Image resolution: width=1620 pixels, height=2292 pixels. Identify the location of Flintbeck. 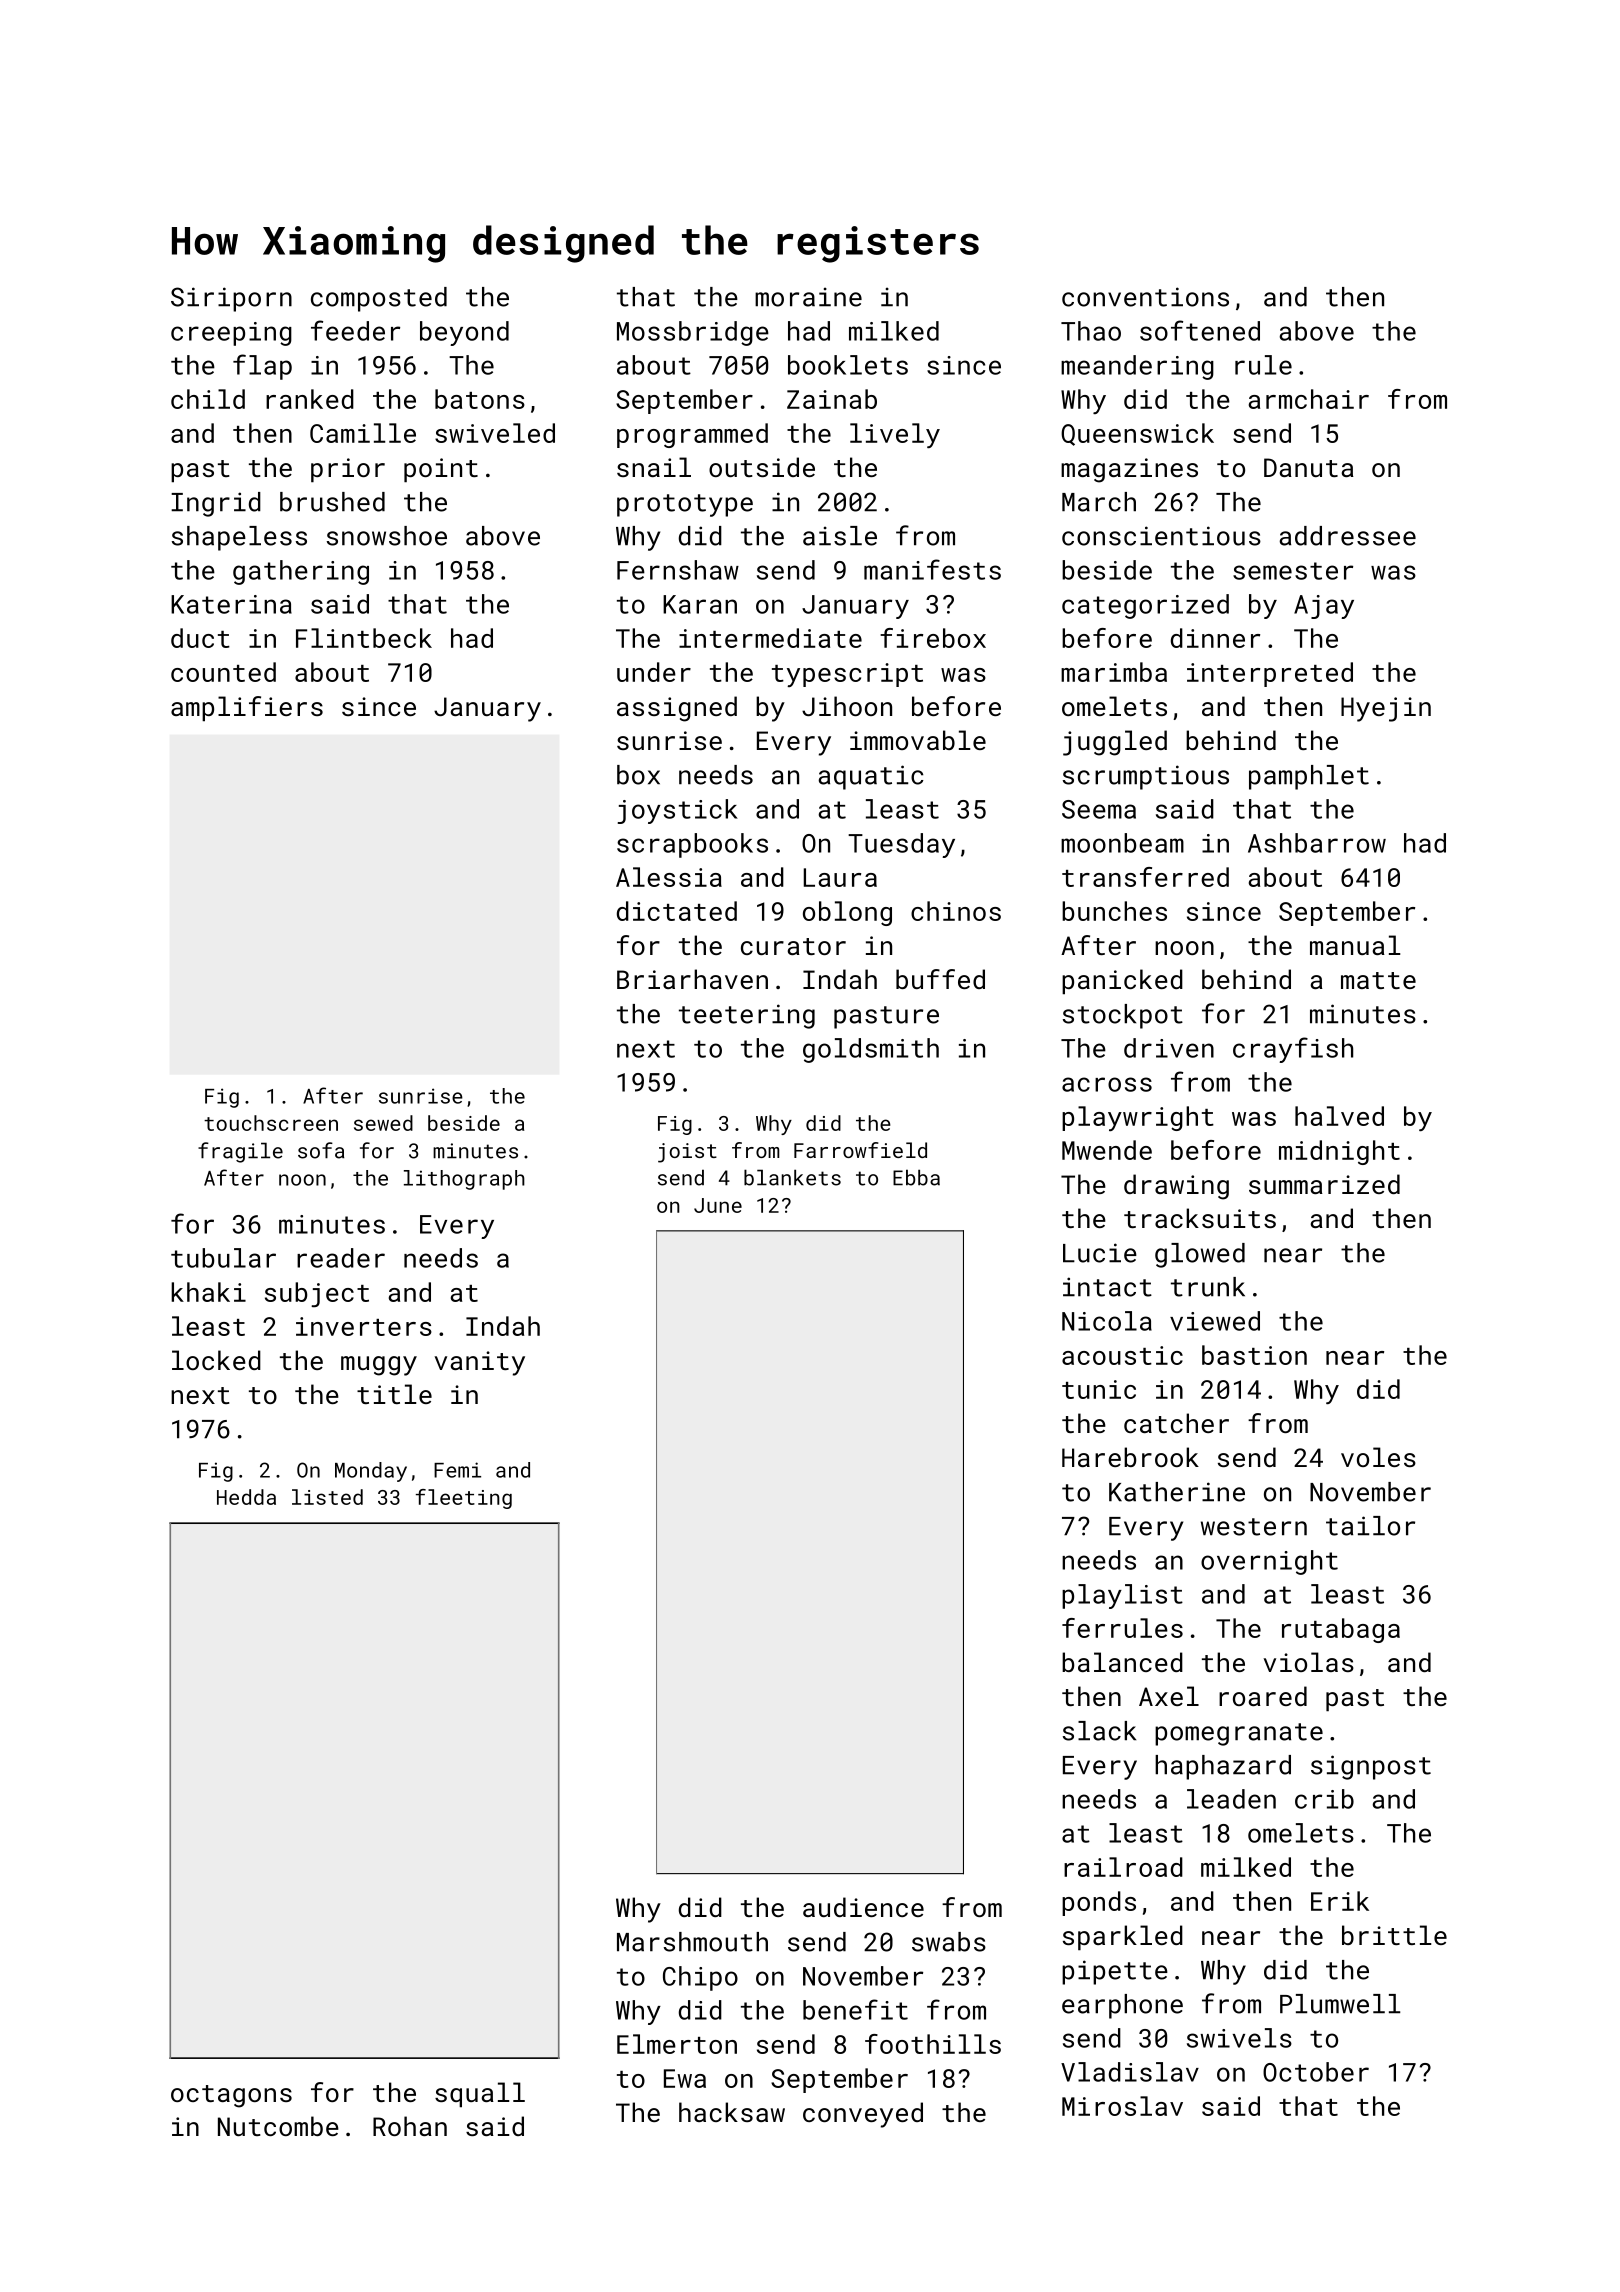
(364, 638).
